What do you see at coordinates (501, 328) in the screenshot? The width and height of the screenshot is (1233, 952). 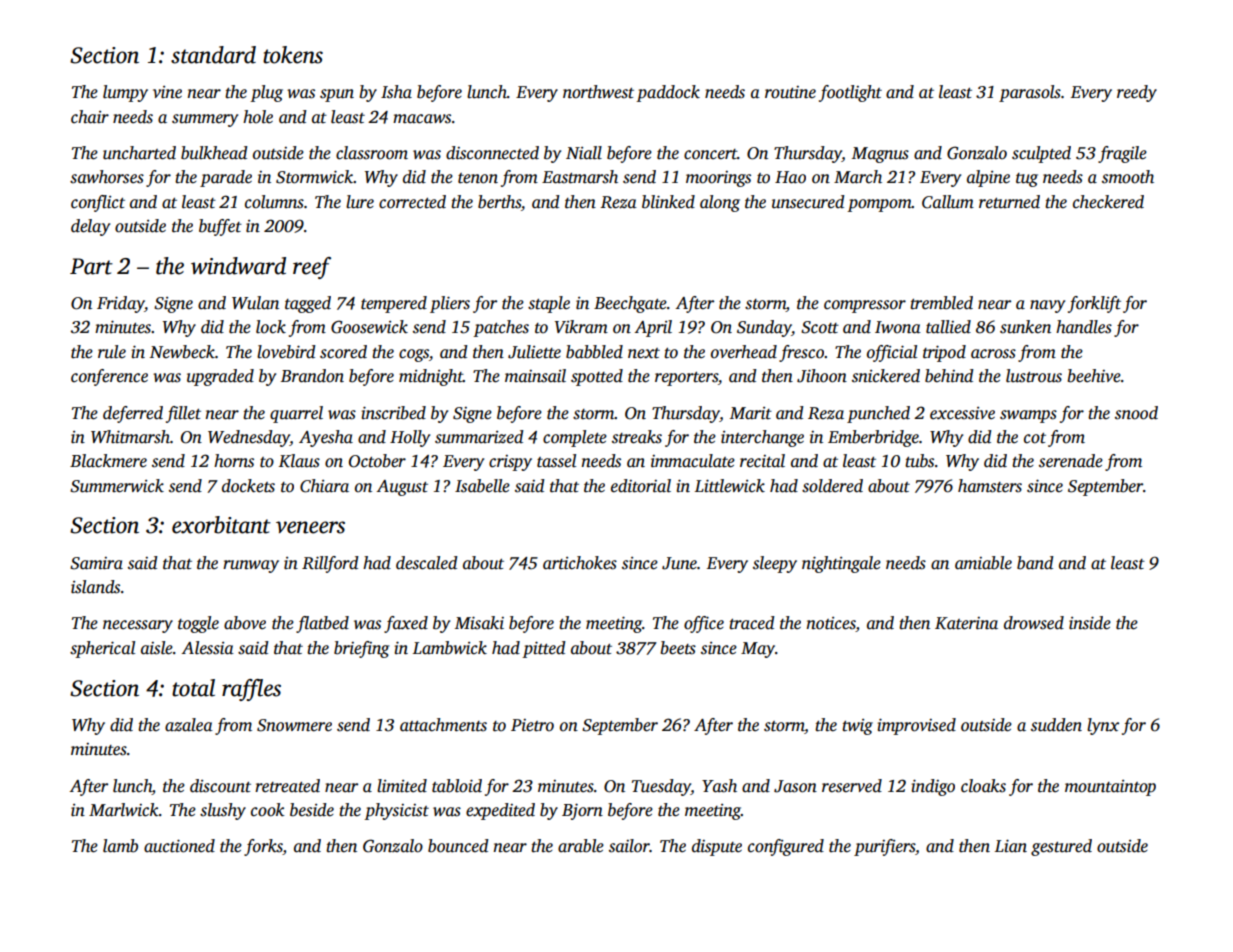 I see `patches` at bounding box center [501, 328].
